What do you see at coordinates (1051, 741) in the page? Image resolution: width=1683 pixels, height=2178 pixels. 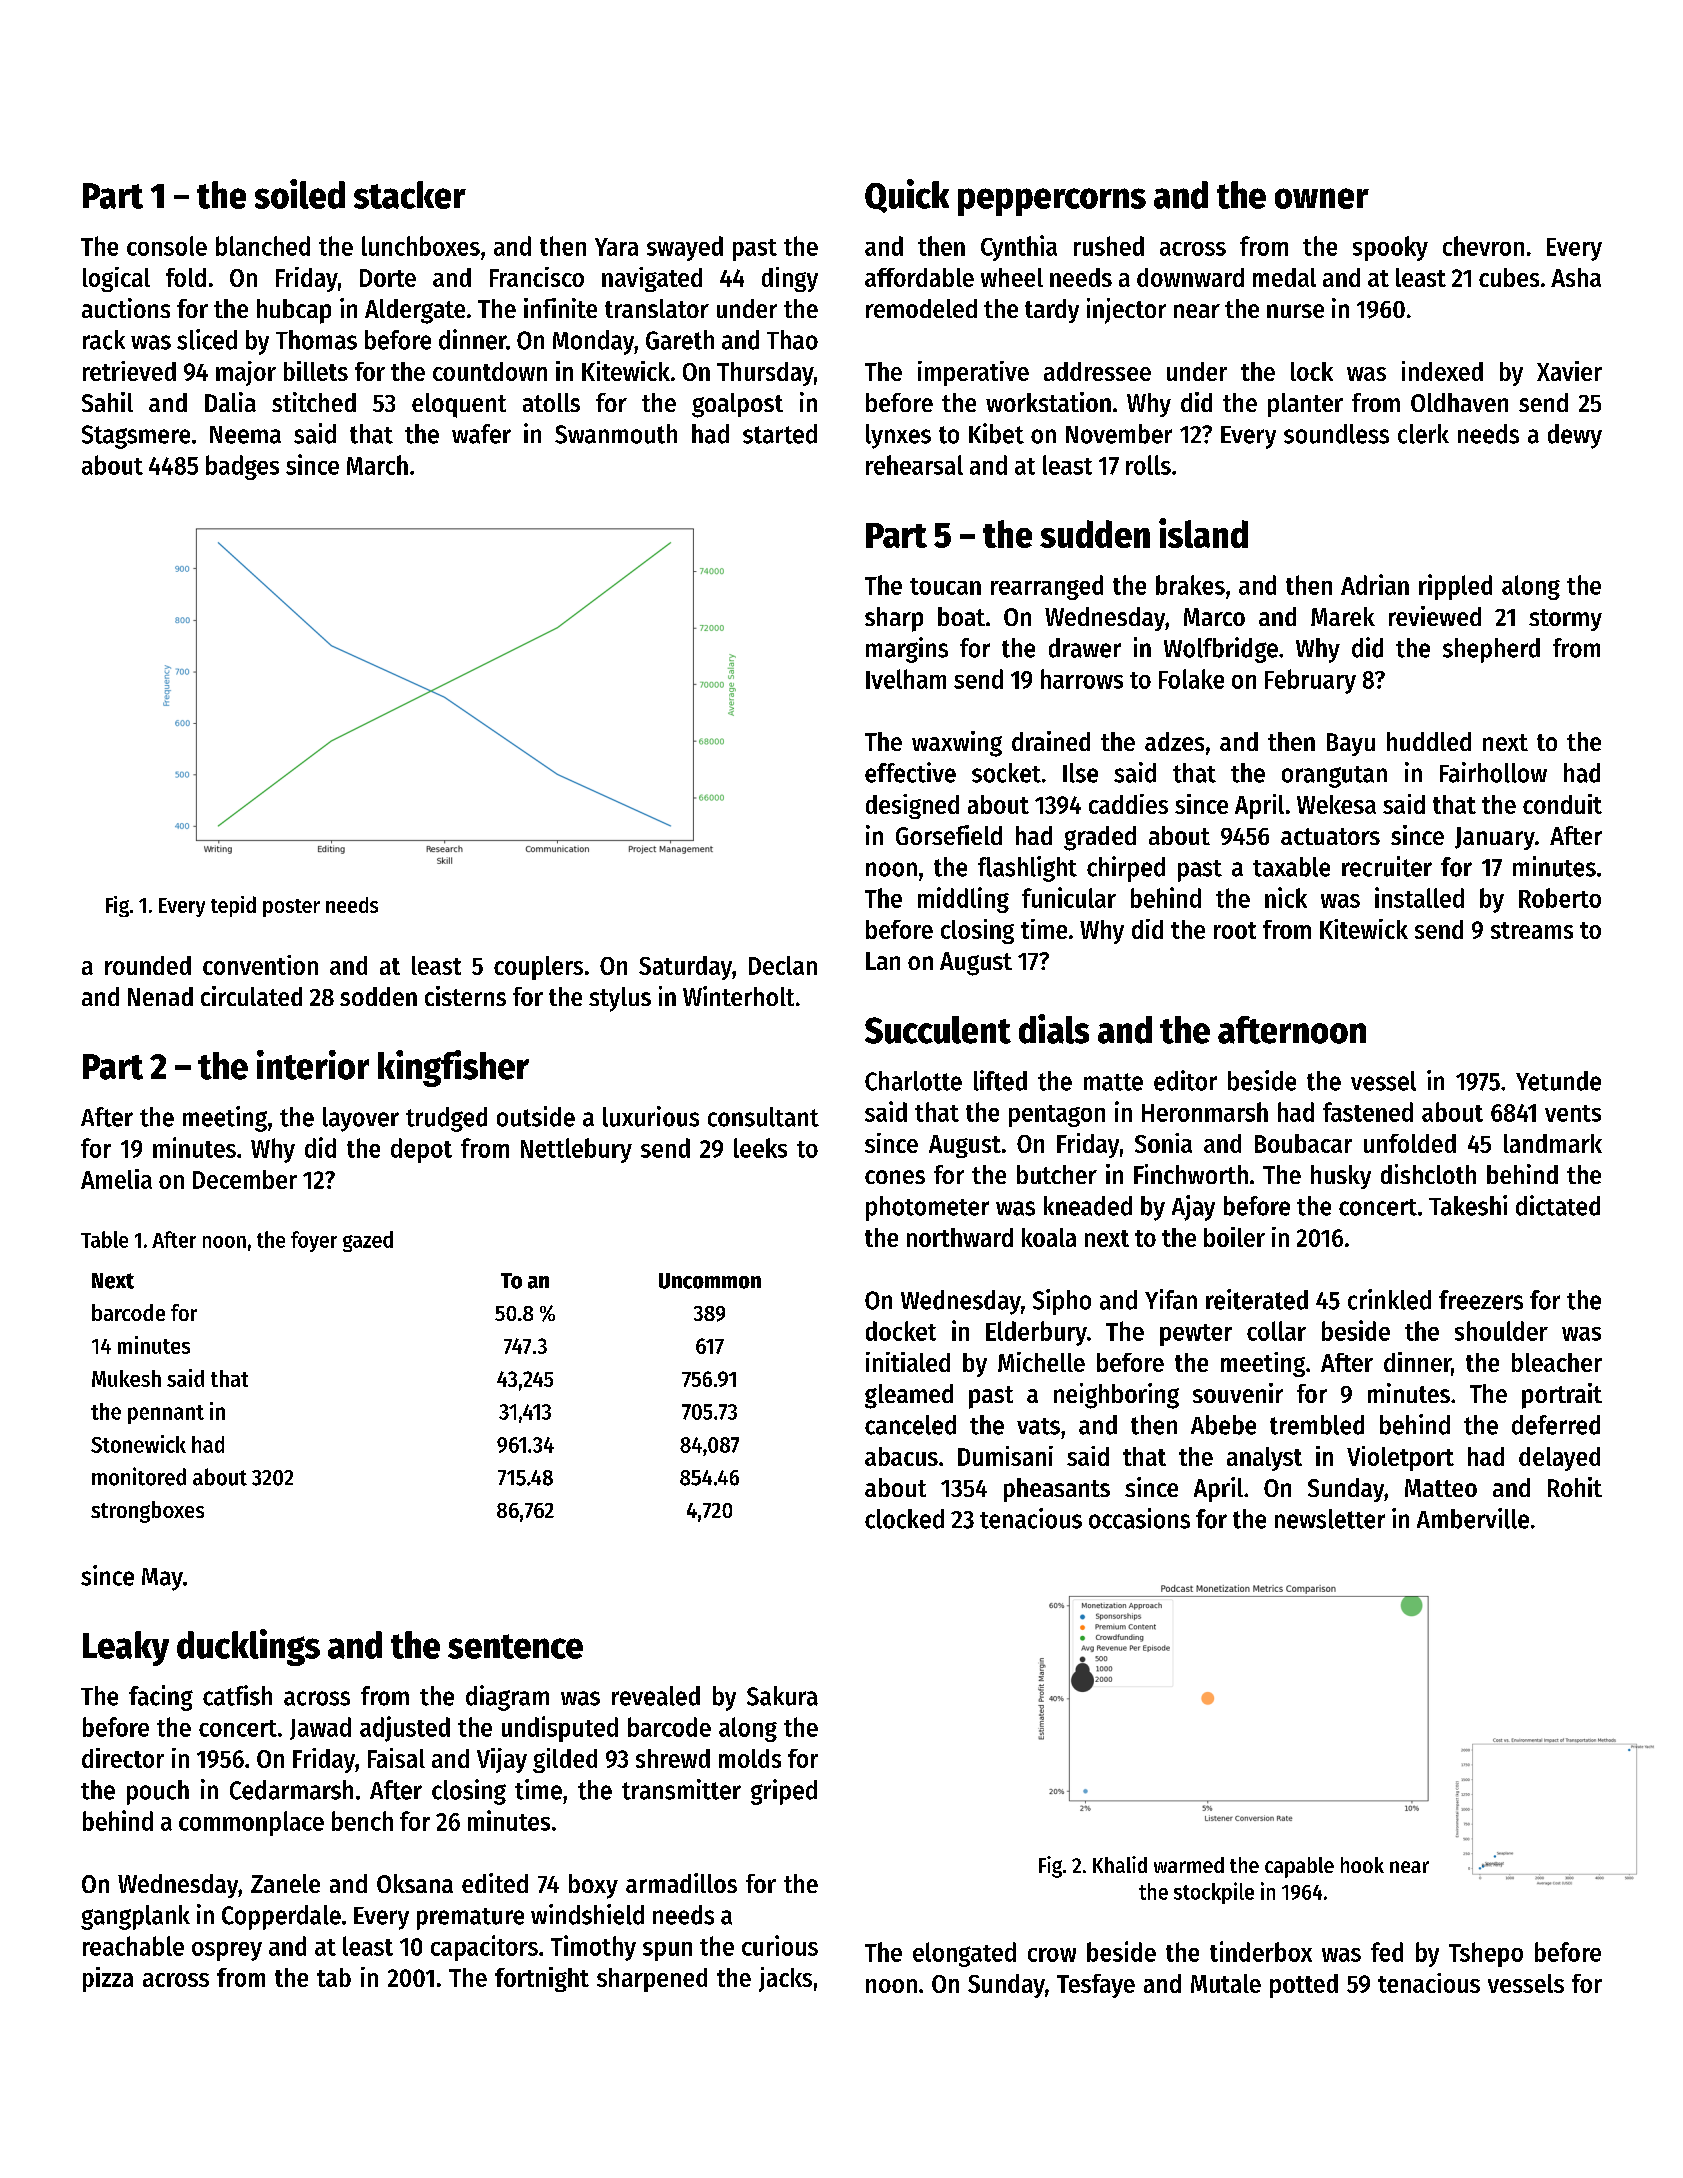 I see `drained` at bounding box center [1051, 741].
